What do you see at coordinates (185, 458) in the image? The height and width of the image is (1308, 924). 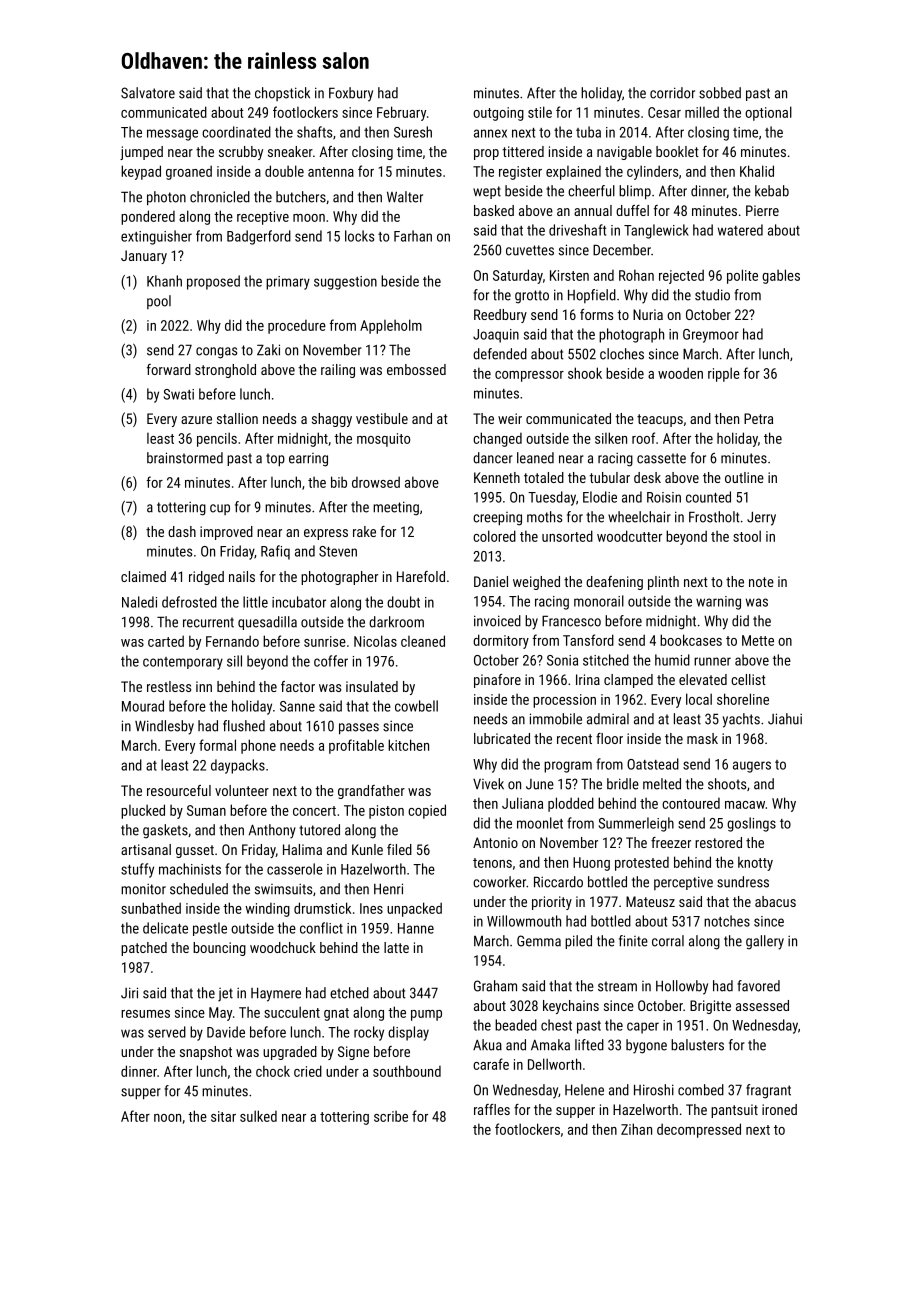 I see `brainstormed` at bounding box center [185, 458].
